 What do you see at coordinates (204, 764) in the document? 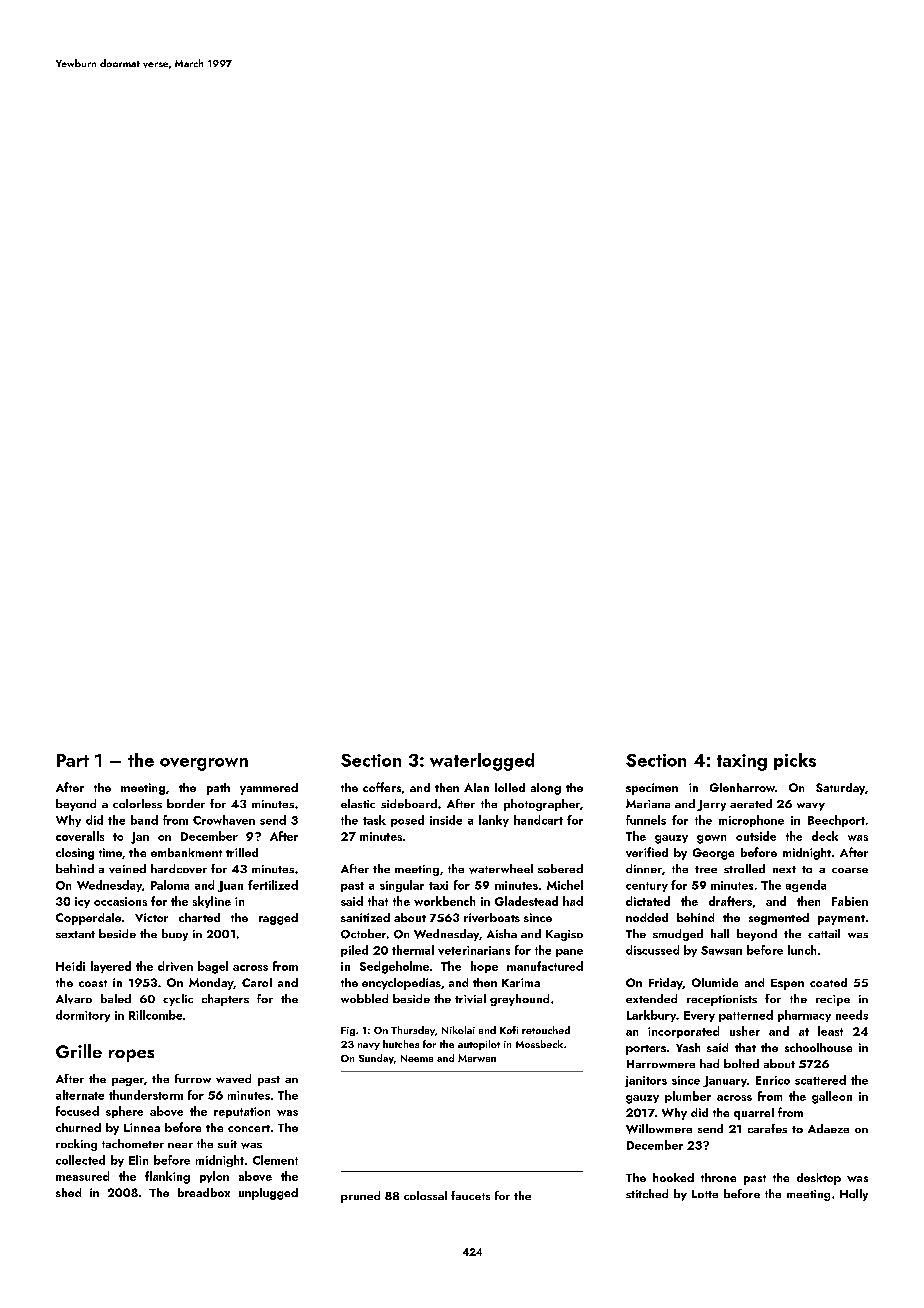
I see `overgrown` at bounding box center [204, 764].
